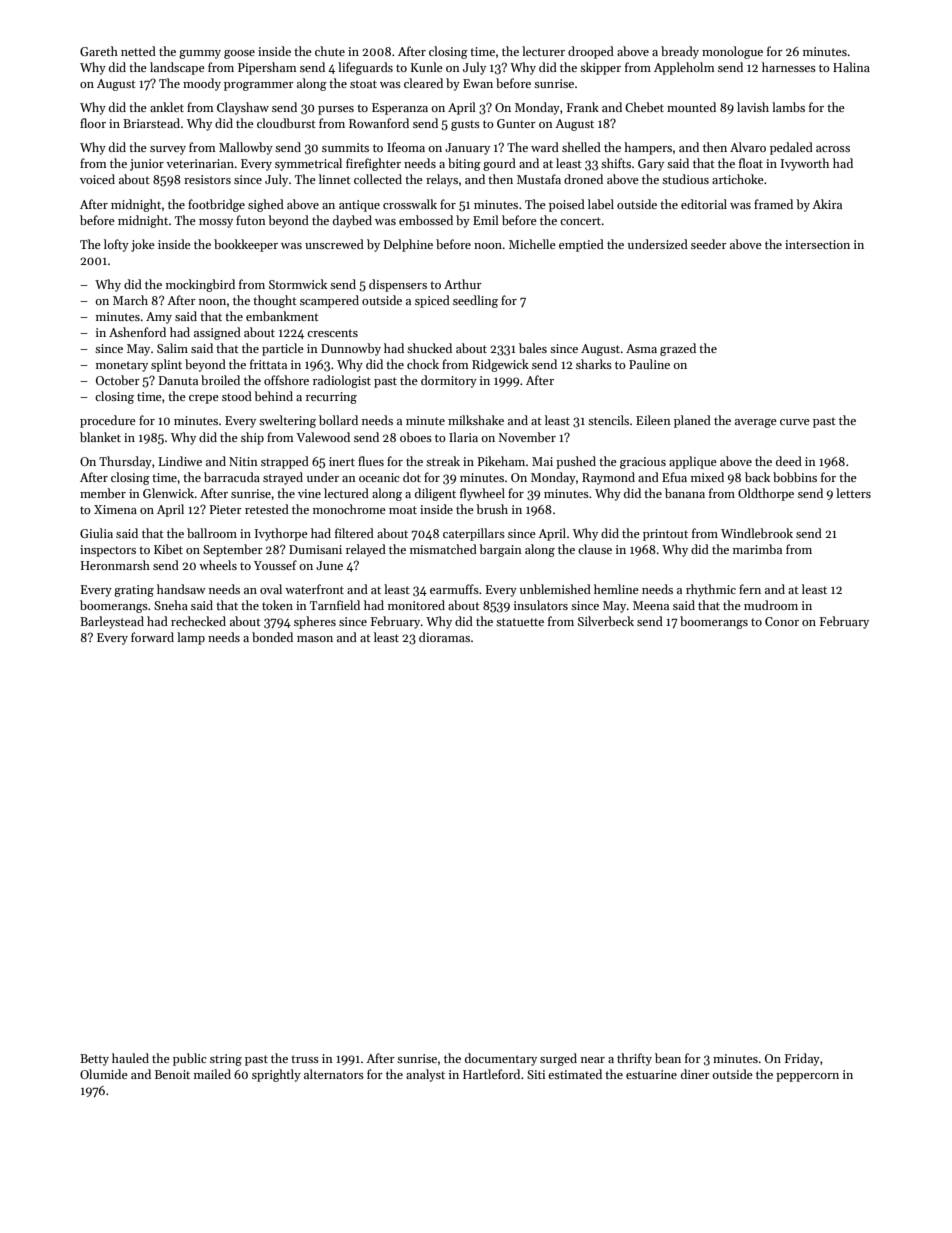 This image has width=952, height=1233. What do you see at coordinates (782, 621) in the image?
I see `Conor` at bounding box center [782, 621].
